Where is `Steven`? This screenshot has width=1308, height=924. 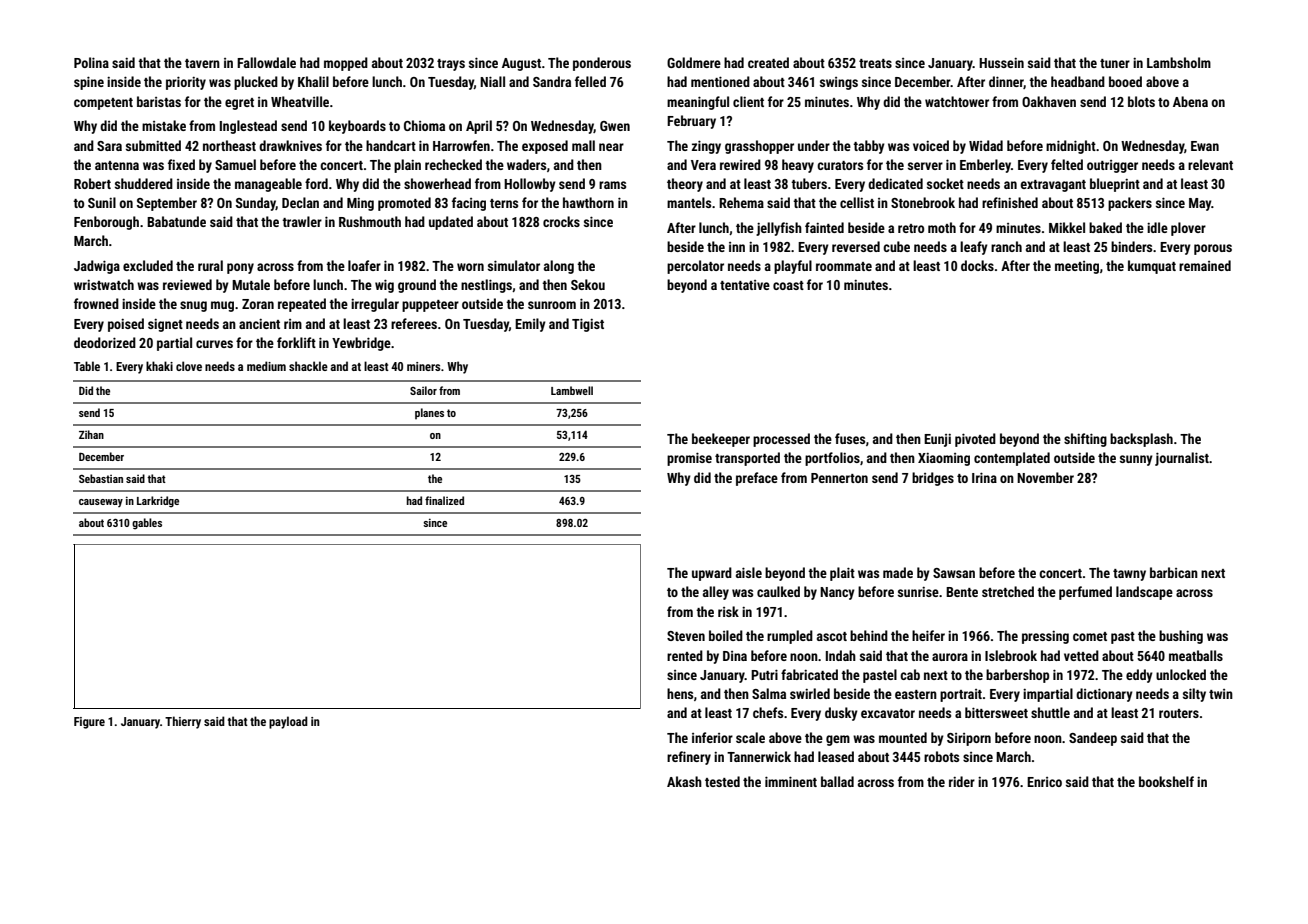
Steven is located at coordinates (686, 636).
